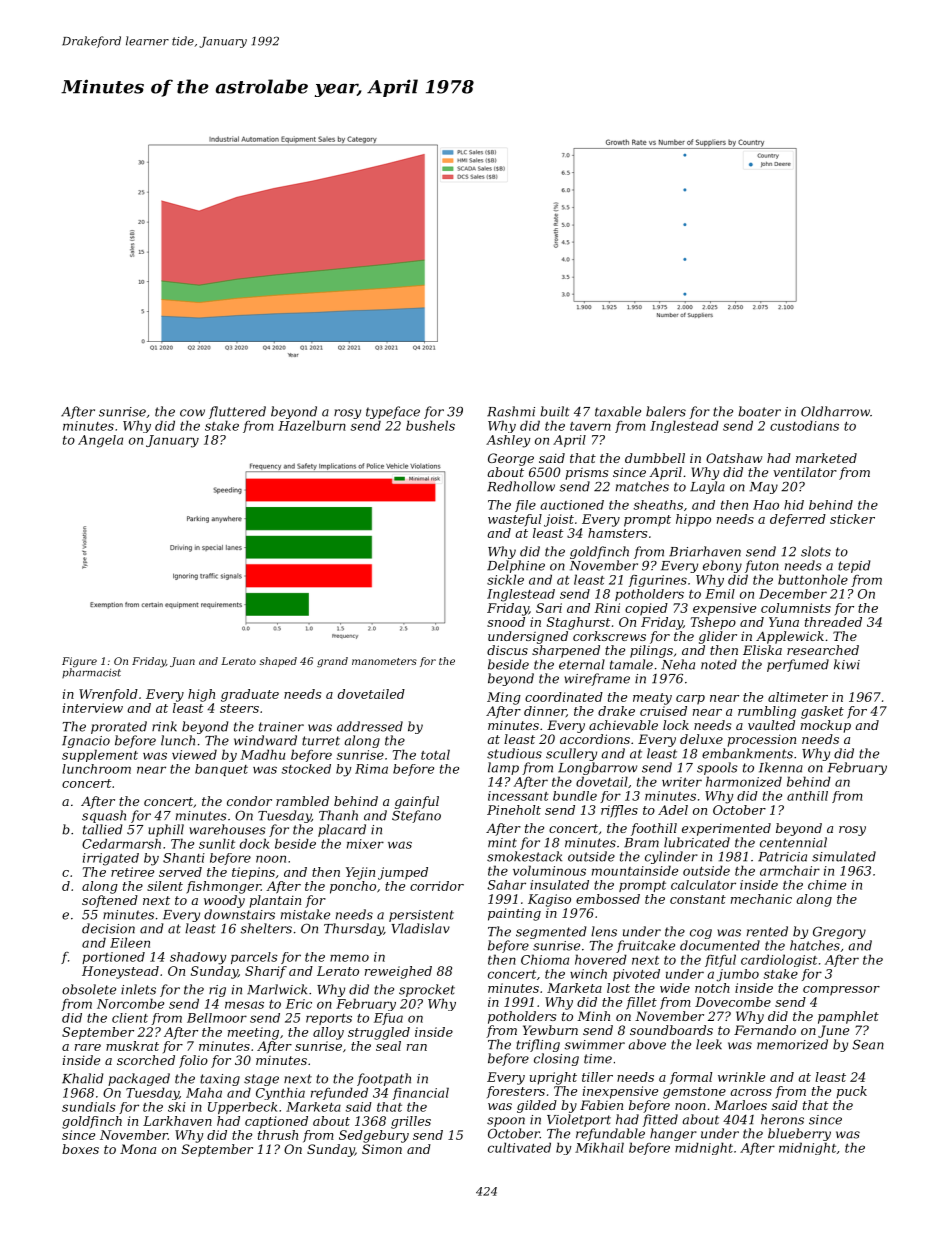 The image size is (952, 1233). Describe the element at coordinates (521, 486) in the screenshot. I see `Redhollow` at that location.
